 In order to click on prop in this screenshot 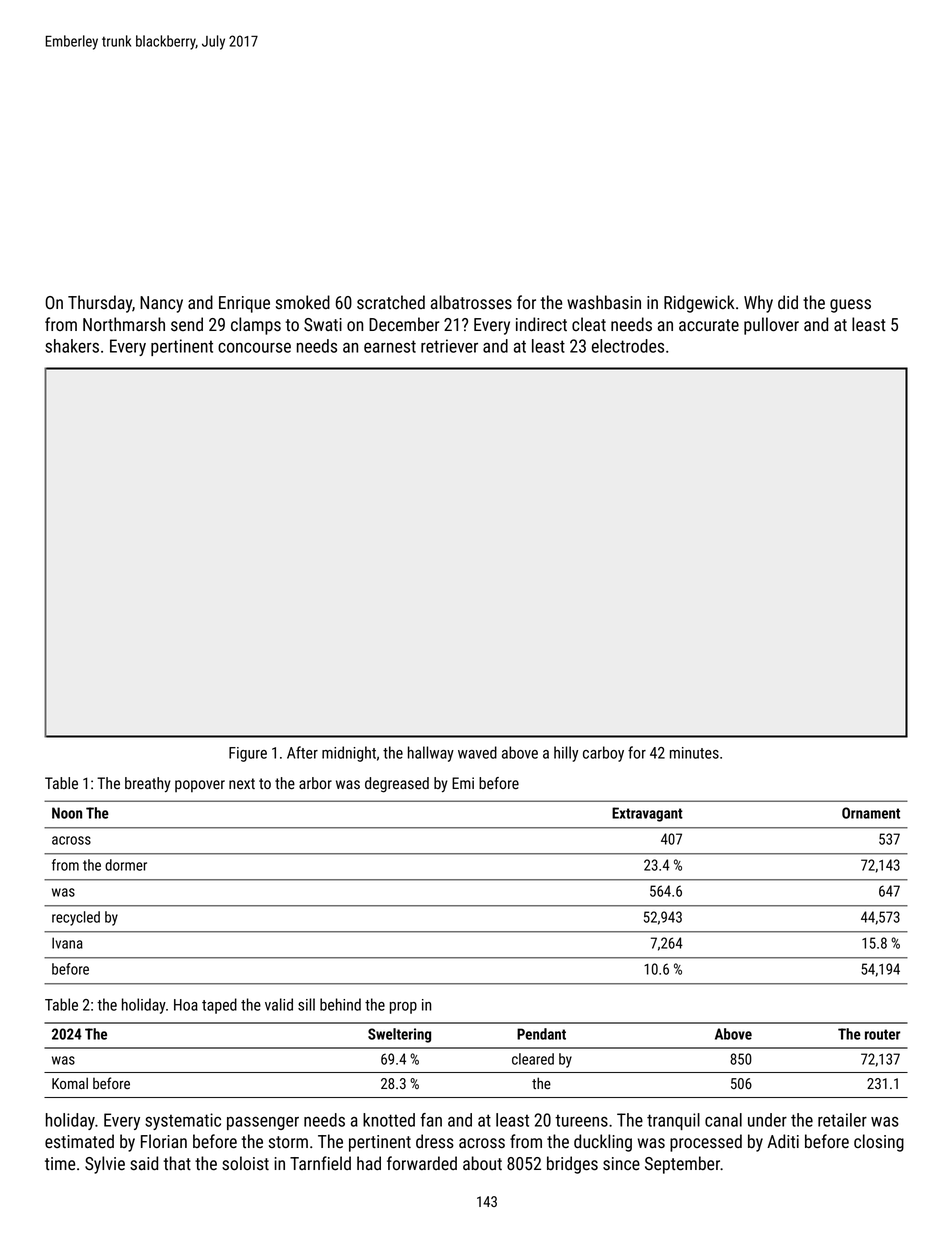, I will do `click(403, 1008)`.
